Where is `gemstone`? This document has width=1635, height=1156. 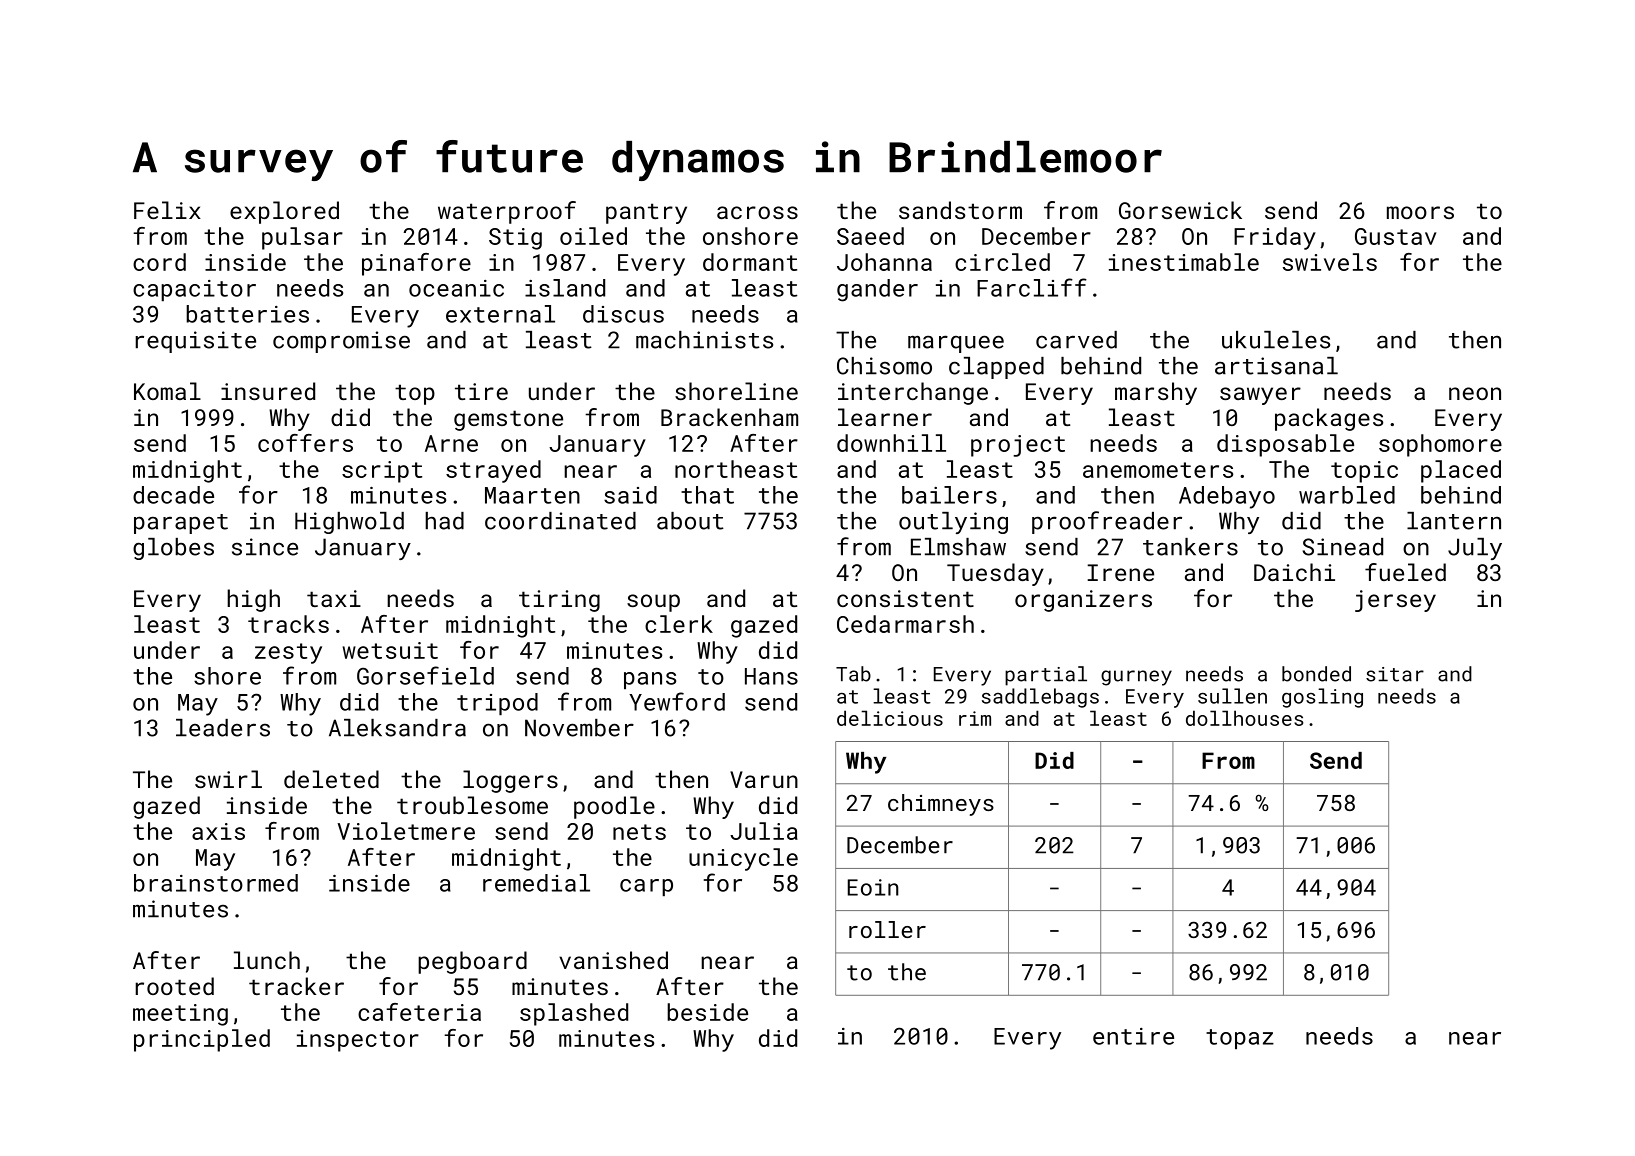 gemstone is located at coordinates (508, 420).
